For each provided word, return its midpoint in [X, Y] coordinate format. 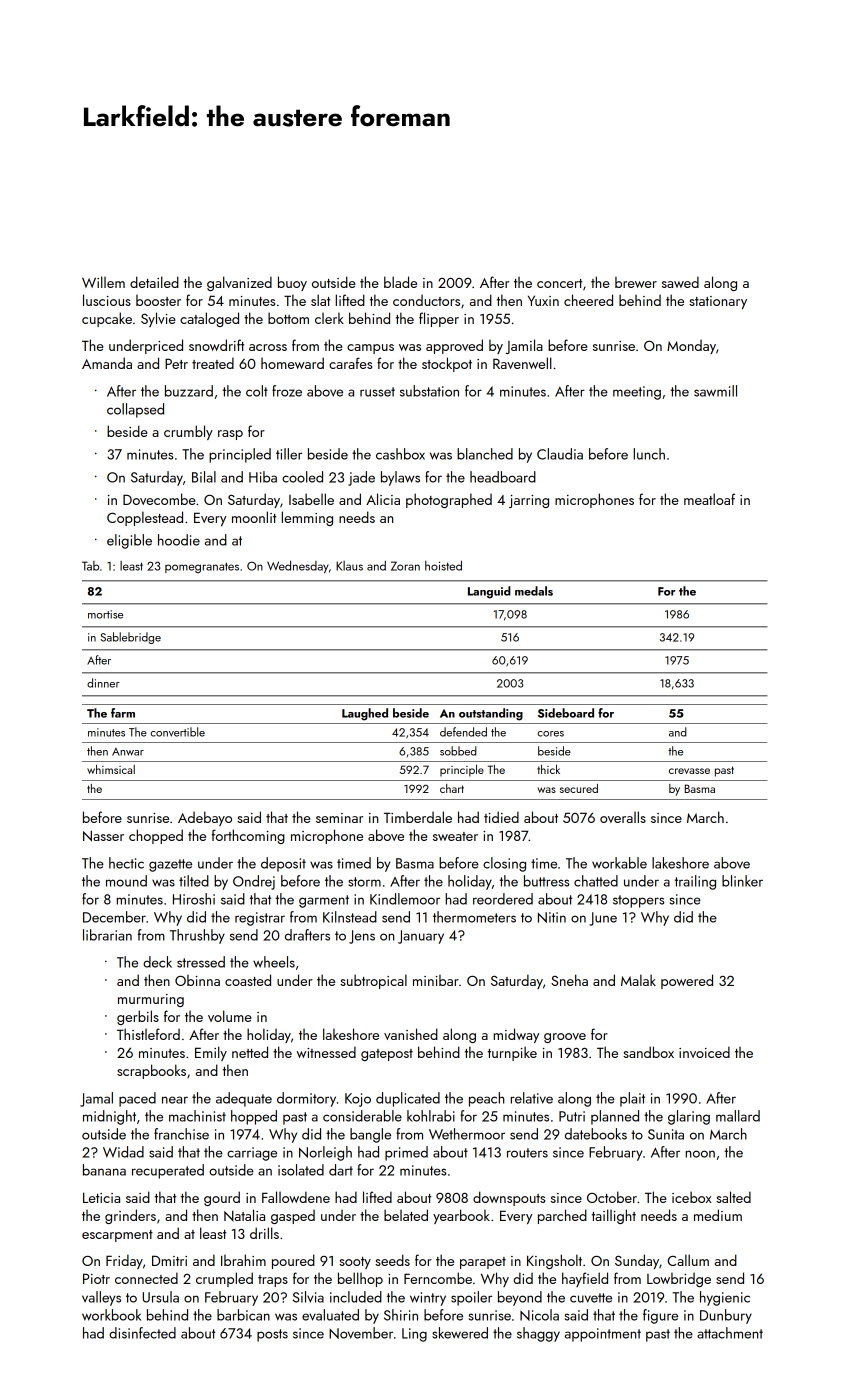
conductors [426, 300]
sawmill [715, 391]
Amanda [107, 363]
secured [579, 788]
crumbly [188, 432]
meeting [637, 393]
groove [565, 1038]
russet [377, 392]
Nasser [103, 836]
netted [250, 1052]
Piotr [96, 1278]
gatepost [387, 1055]
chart [452, 788]
